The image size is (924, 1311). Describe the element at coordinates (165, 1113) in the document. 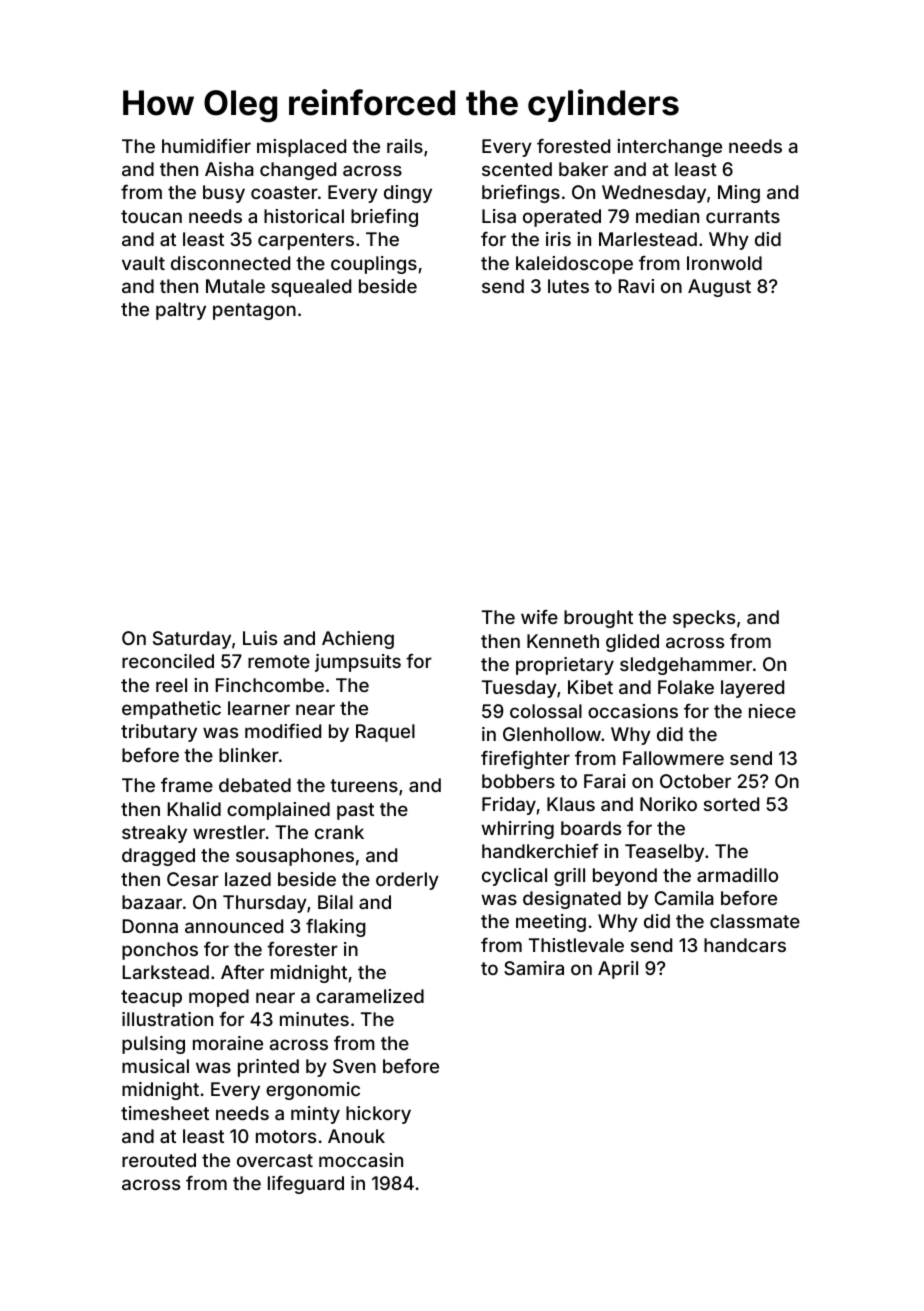

I see `timesheet` at that location.
